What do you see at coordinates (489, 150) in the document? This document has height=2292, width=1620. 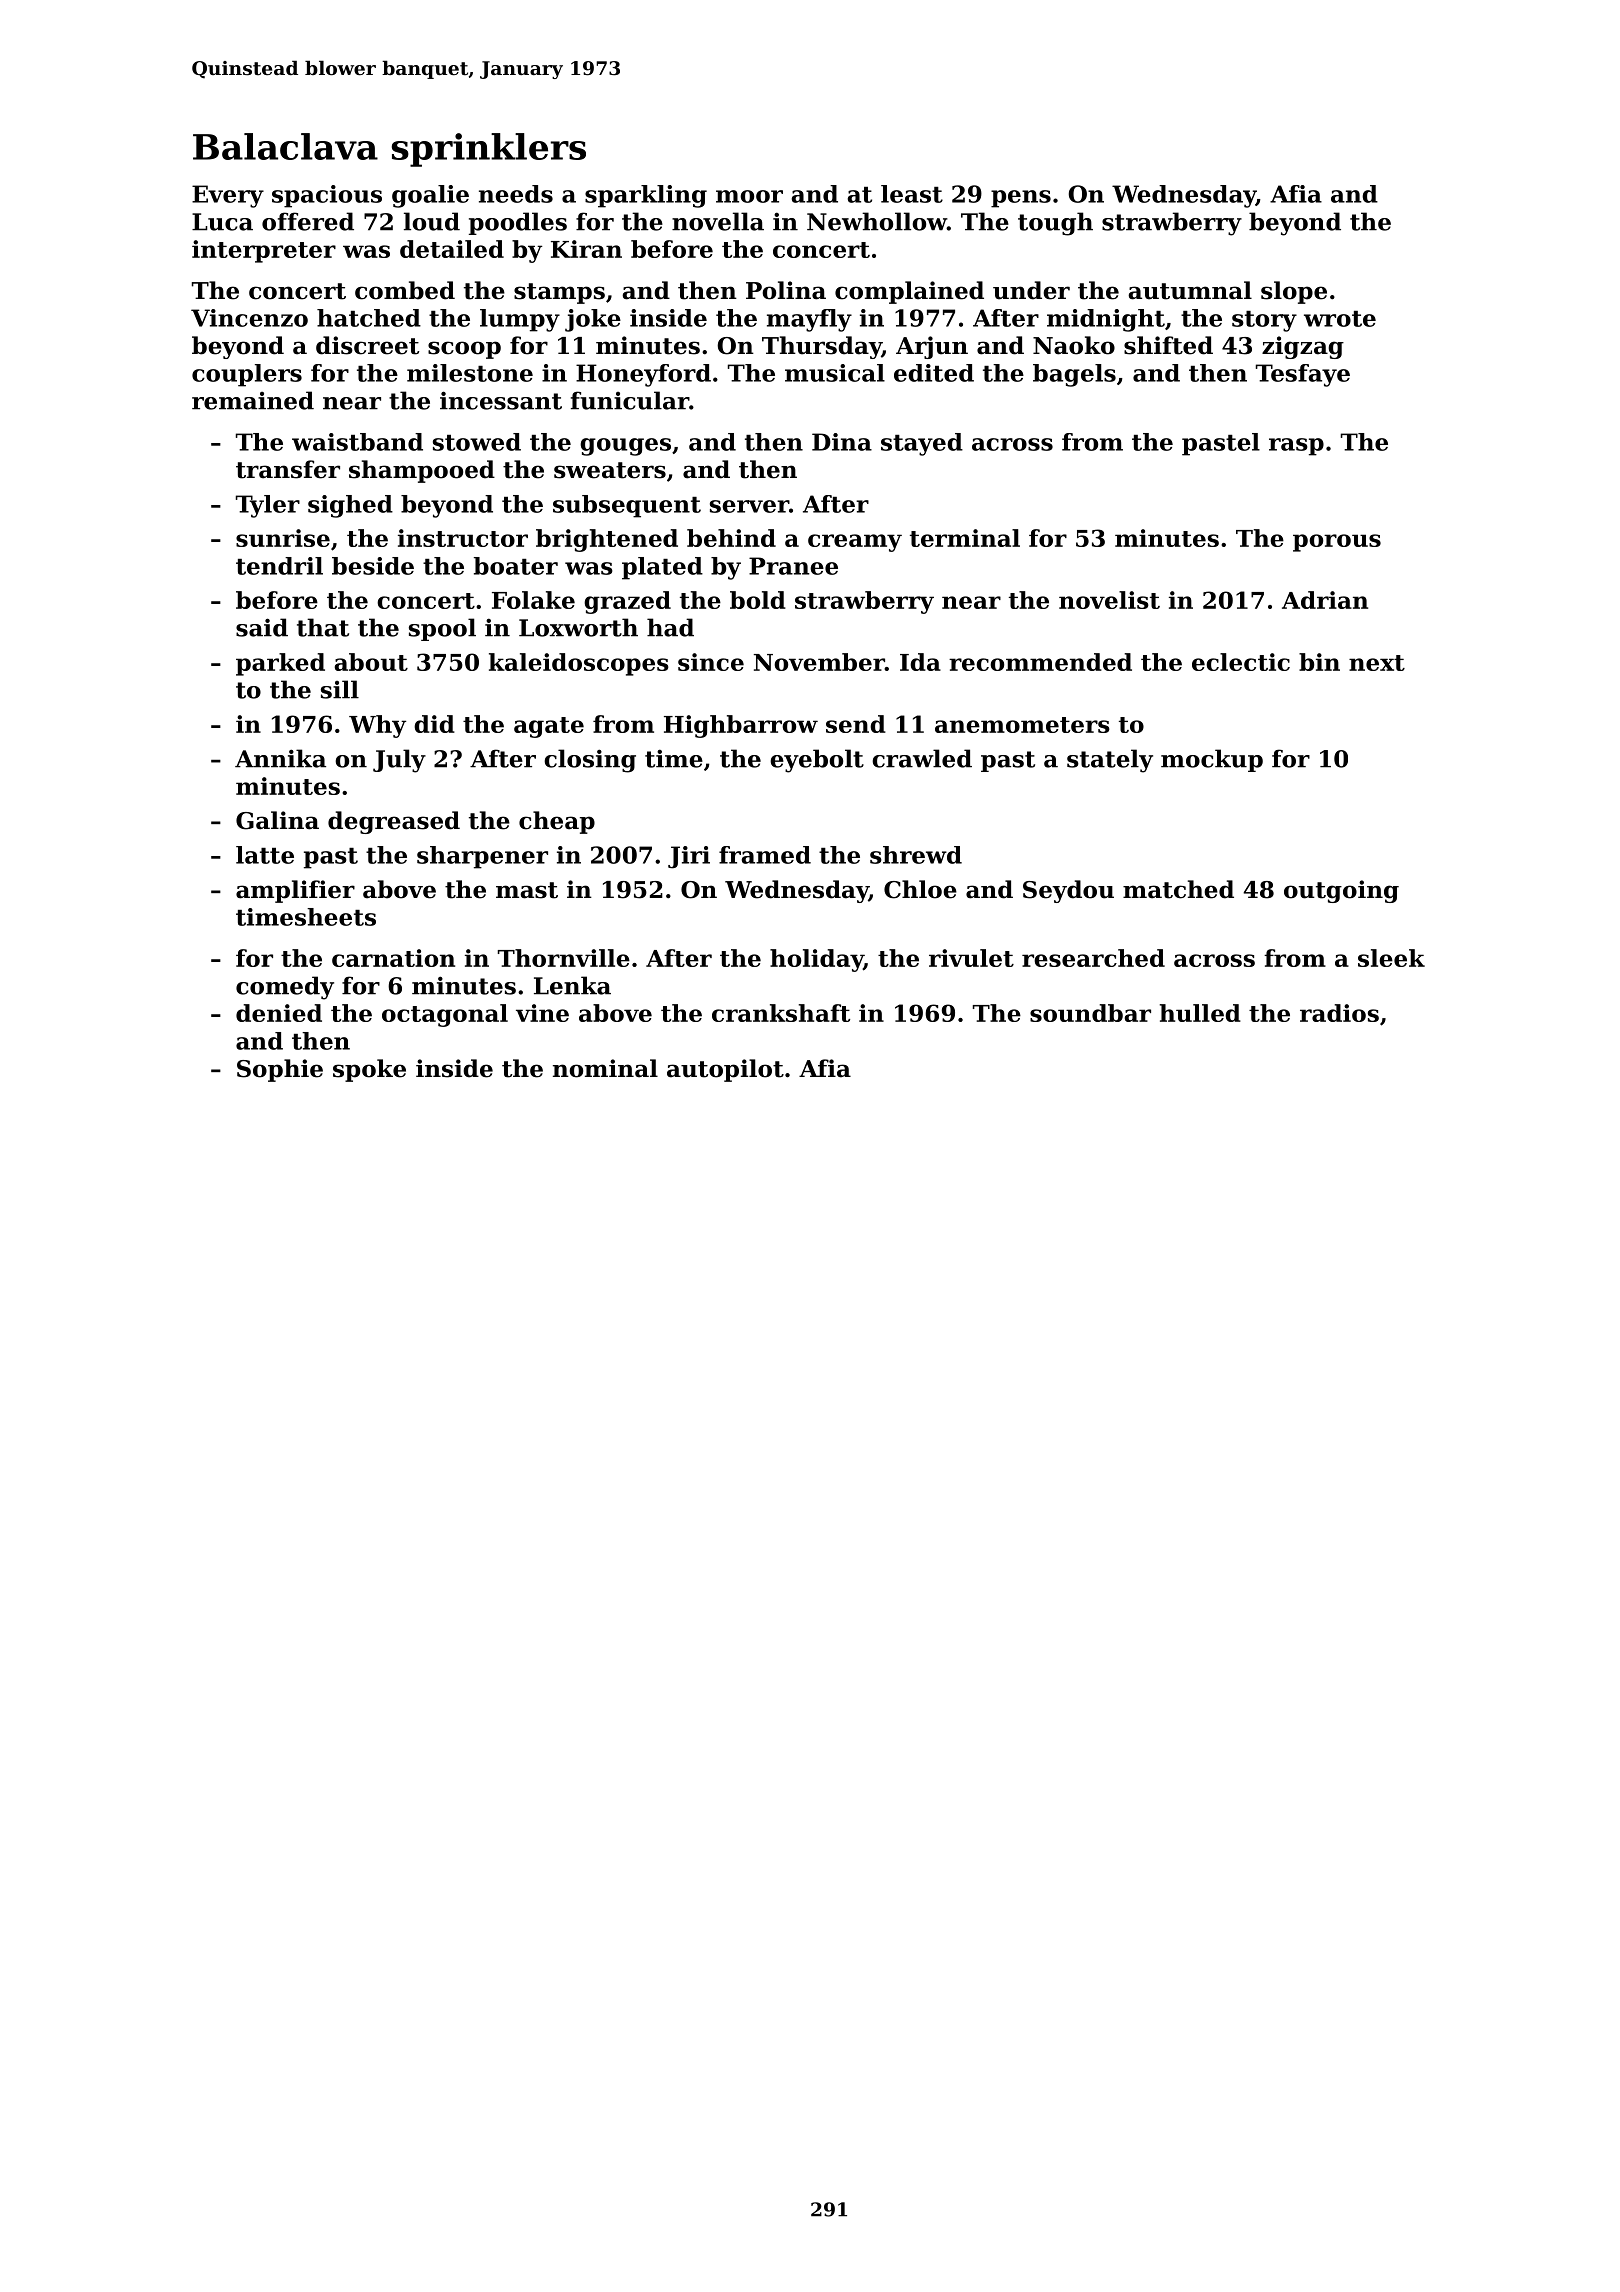 I see `sprinklers` at bounding box center [489, 150].
